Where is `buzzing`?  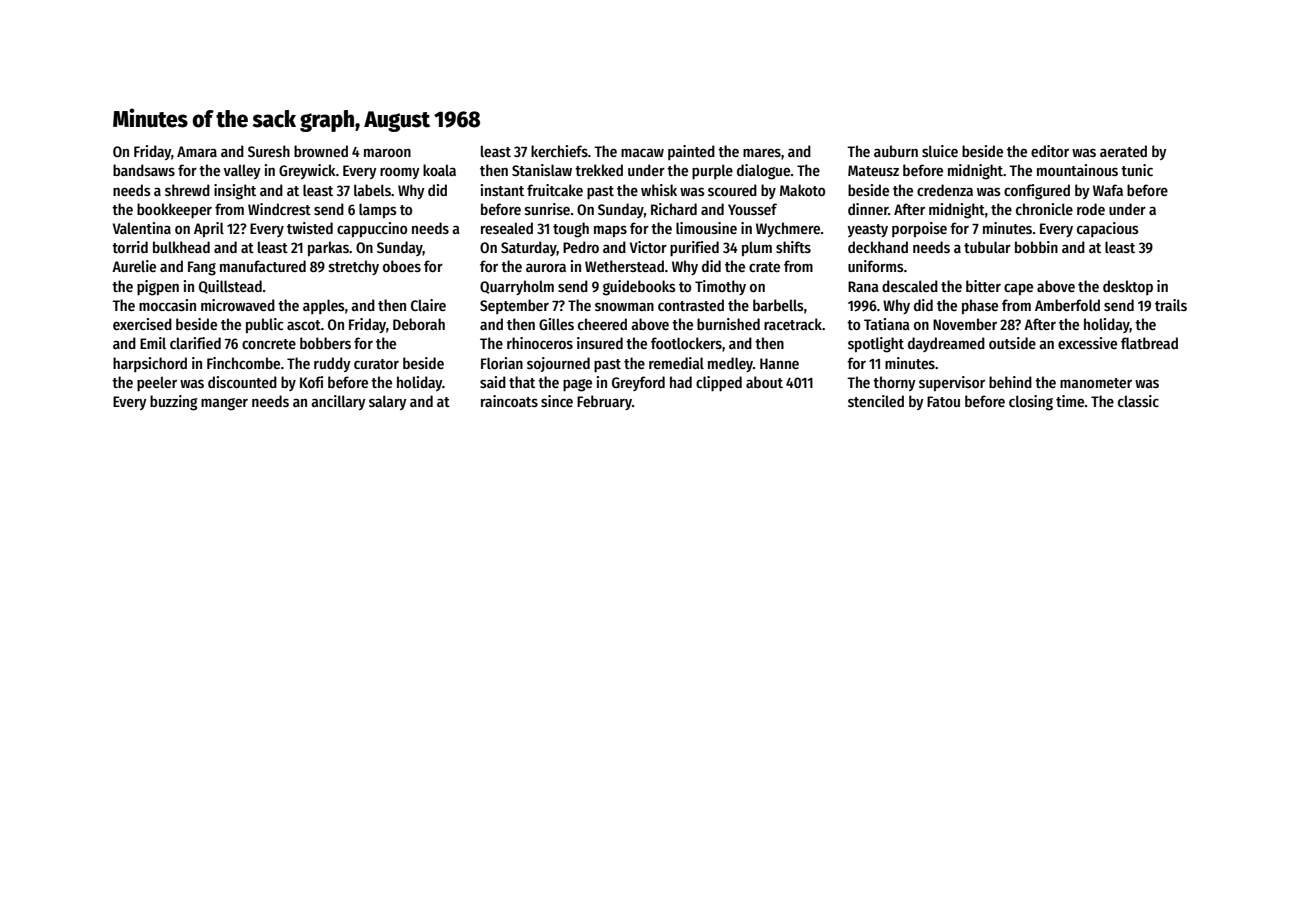
buzzing is located at coordinates (173, 403).
